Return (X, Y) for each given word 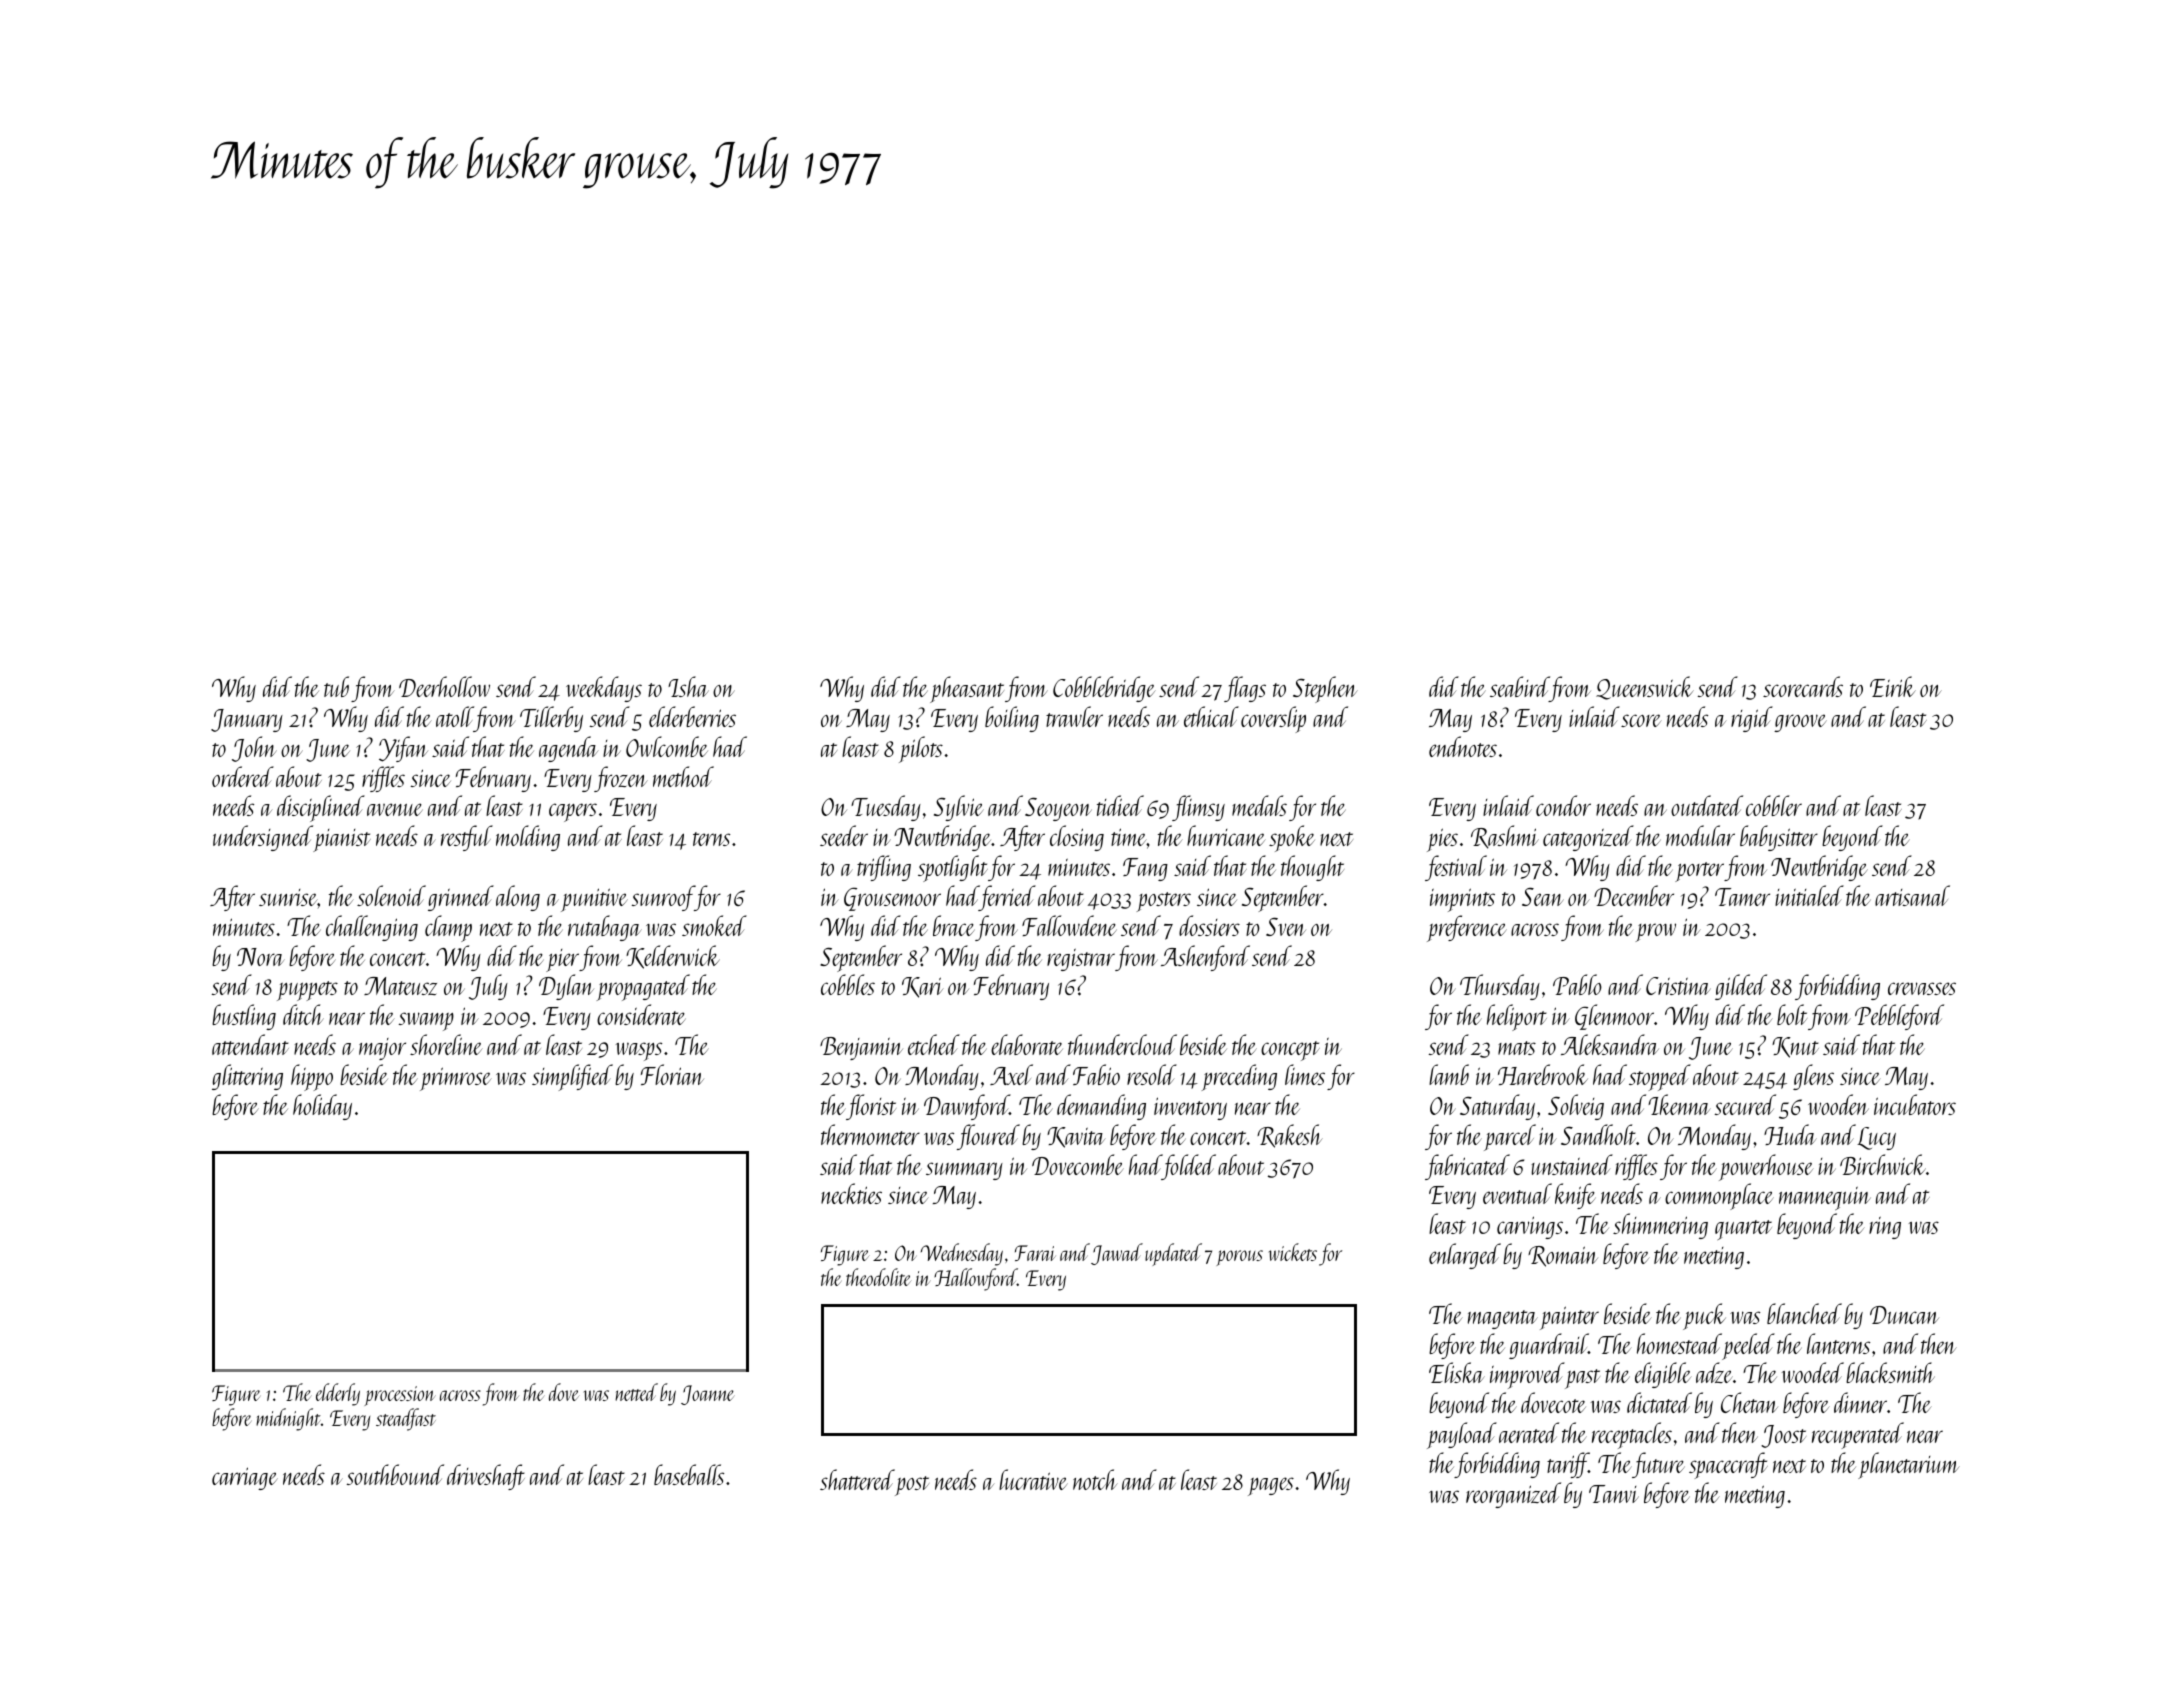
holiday (322, 1107)
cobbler (1774, 805)
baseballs (689, 1474)
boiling (1012, 719)
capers (573, 812)
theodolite (878, 1277)
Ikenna (1679, 1104)
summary (964, 1171)
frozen (621, 779)
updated (1173, 1254)
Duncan (1904, 1315)
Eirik (1893, 686)
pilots (921, 749)
